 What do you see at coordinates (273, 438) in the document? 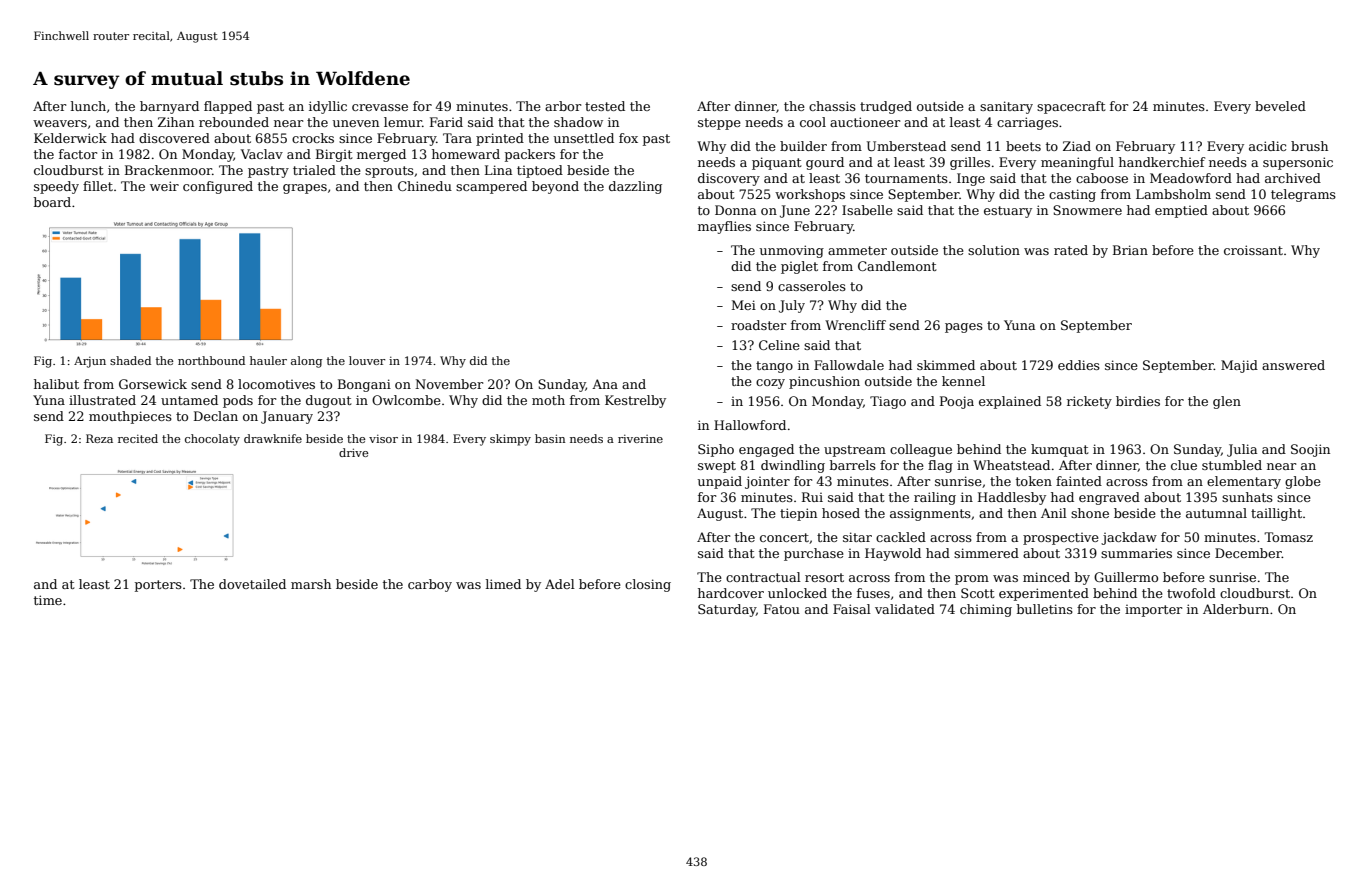
I see `drawknife` at bounding box center [273, 438].
